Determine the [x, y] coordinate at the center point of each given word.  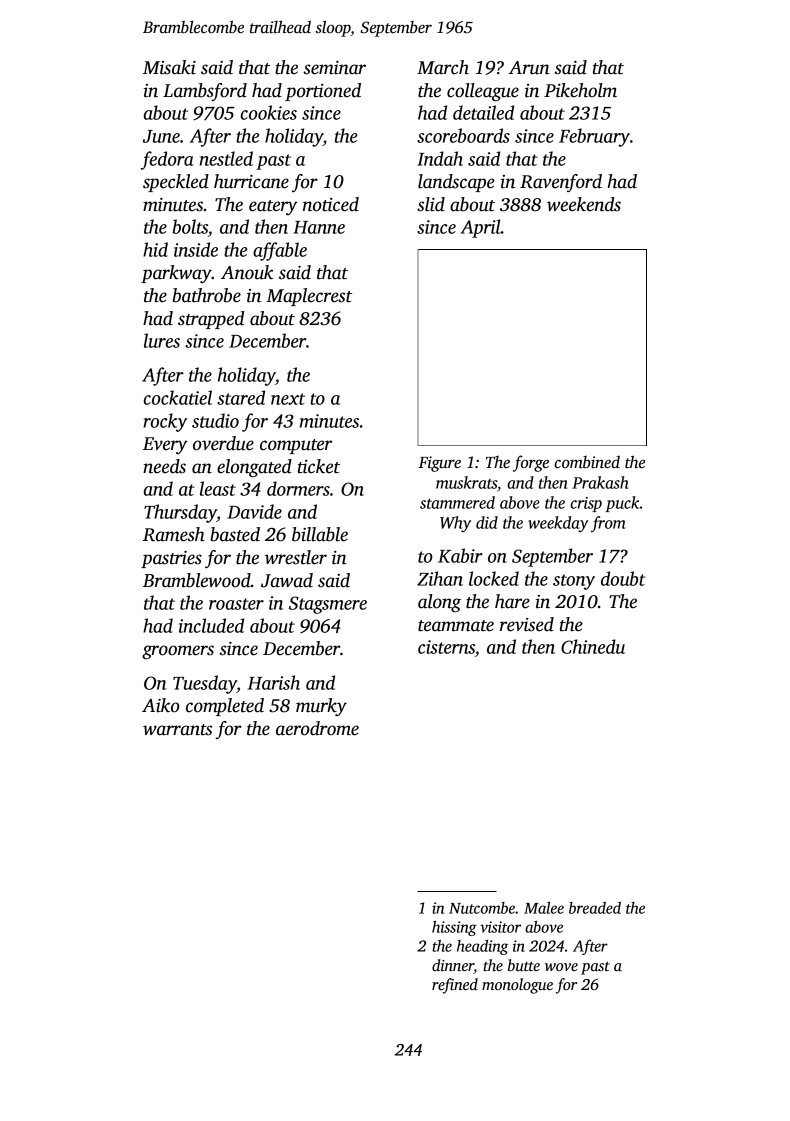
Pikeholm [580, 90]
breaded [595, 908]
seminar [334, 68]
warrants [177, 730]
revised [527, 624]
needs [164, 466]
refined [455, 986]
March [443, 67]
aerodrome [317, 728]
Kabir [460, 555]
